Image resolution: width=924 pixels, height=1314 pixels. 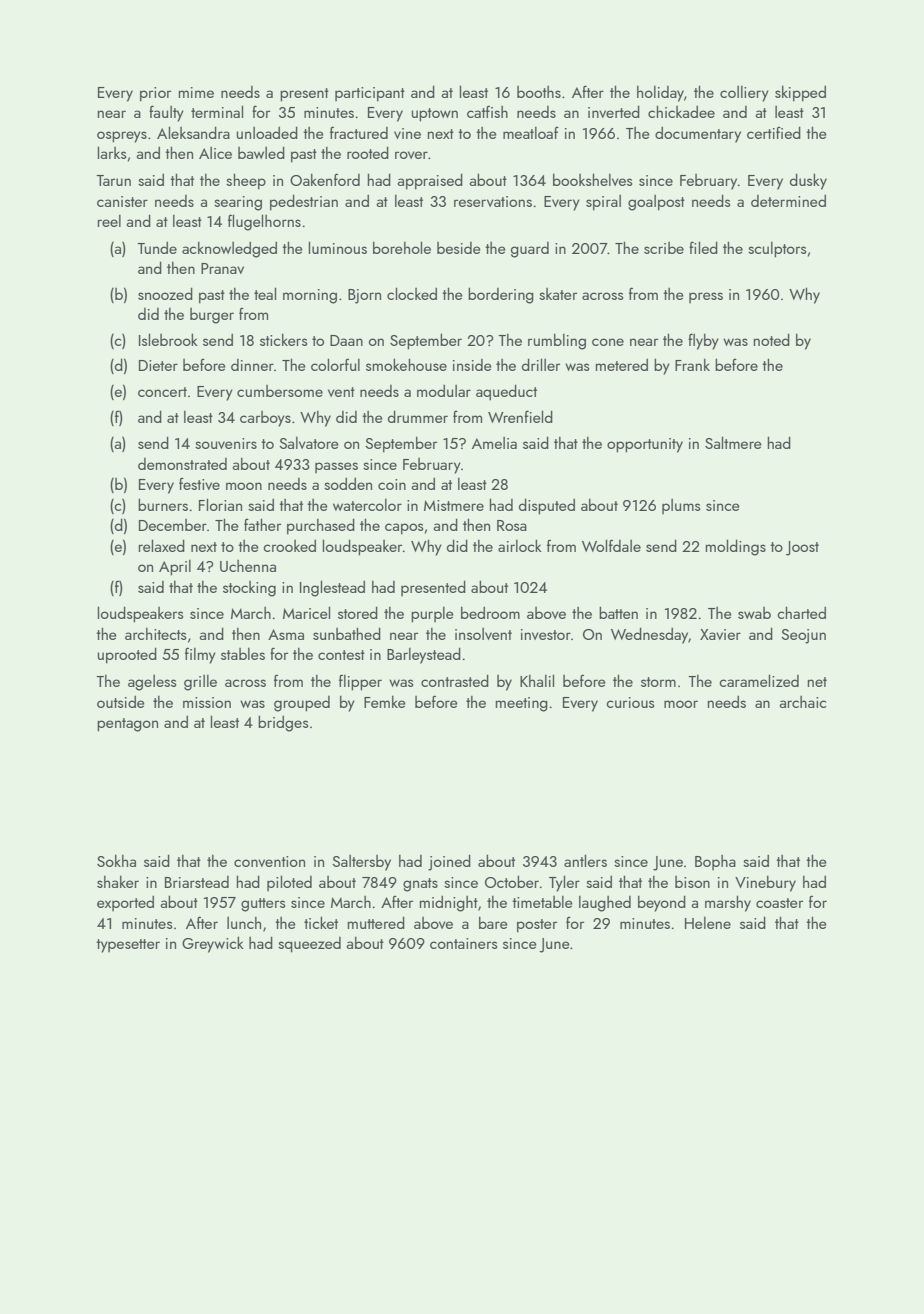 What do you see at coordinates (113, 180) in the image?
I see `Tarun` at bounding box center [113, 180].
